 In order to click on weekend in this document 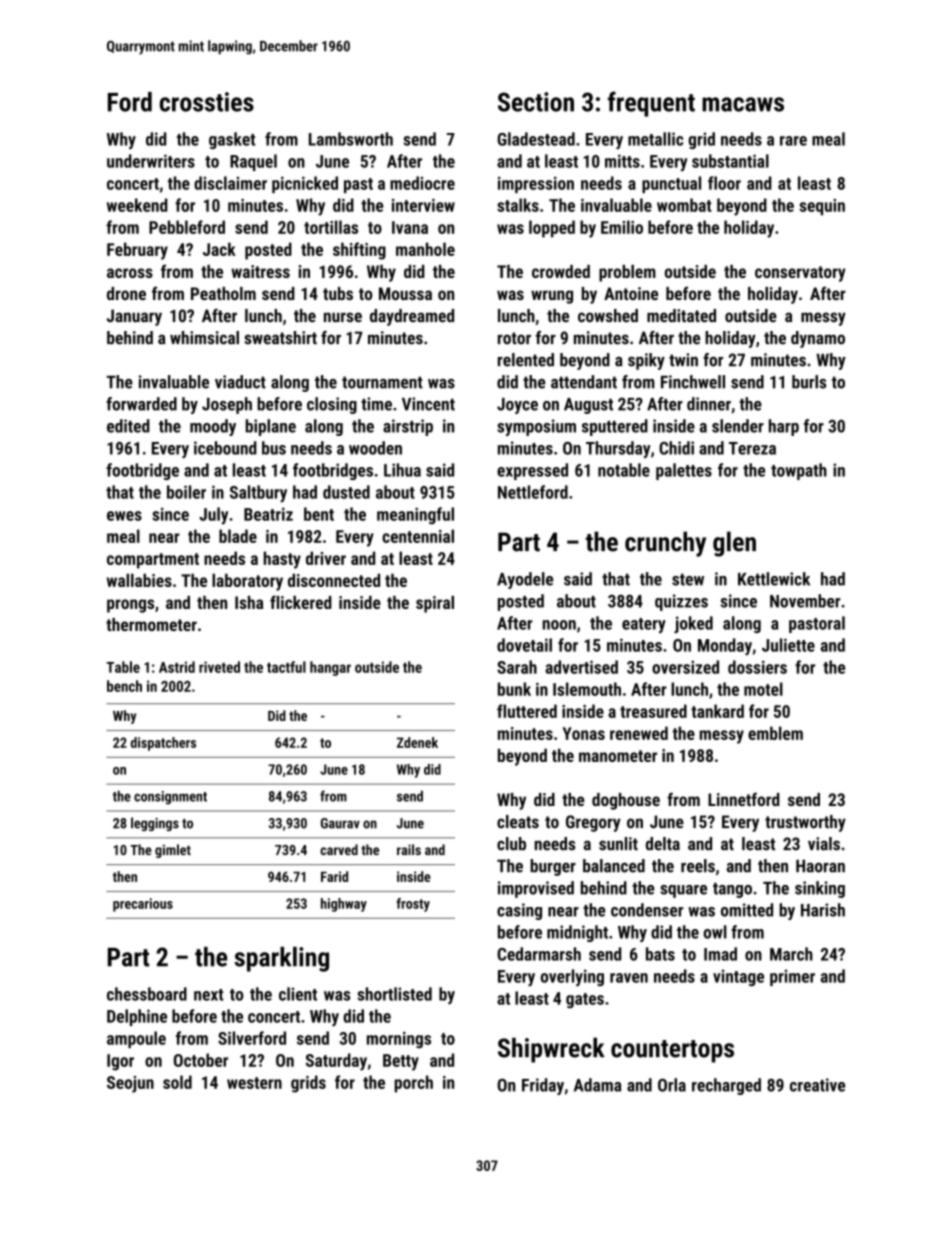, I will do `click(137, 205)`.
